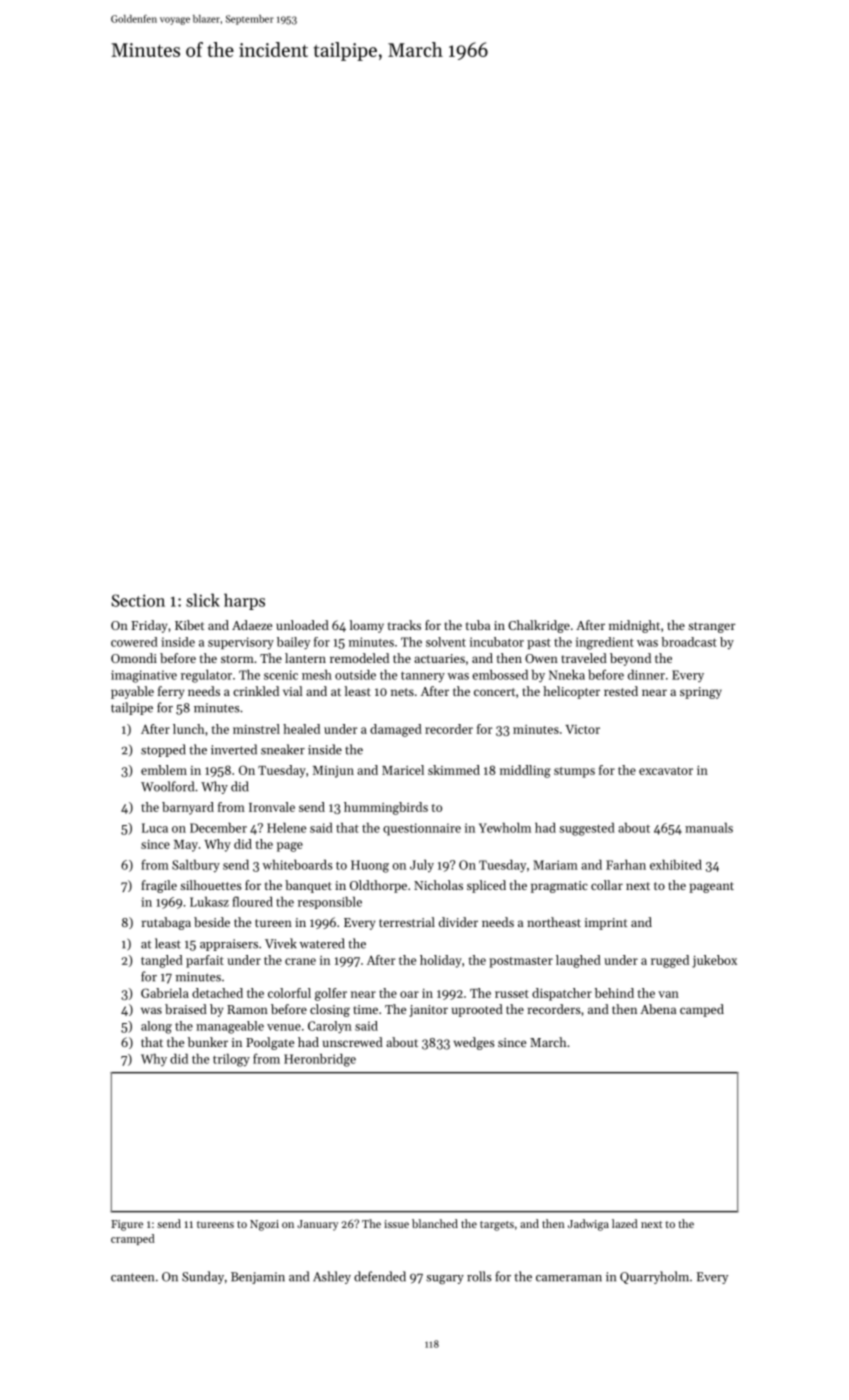 The image size is (849, 1400). Describe the element at coordinates (454, 770) in the image. I see `skimmed` at that location.
